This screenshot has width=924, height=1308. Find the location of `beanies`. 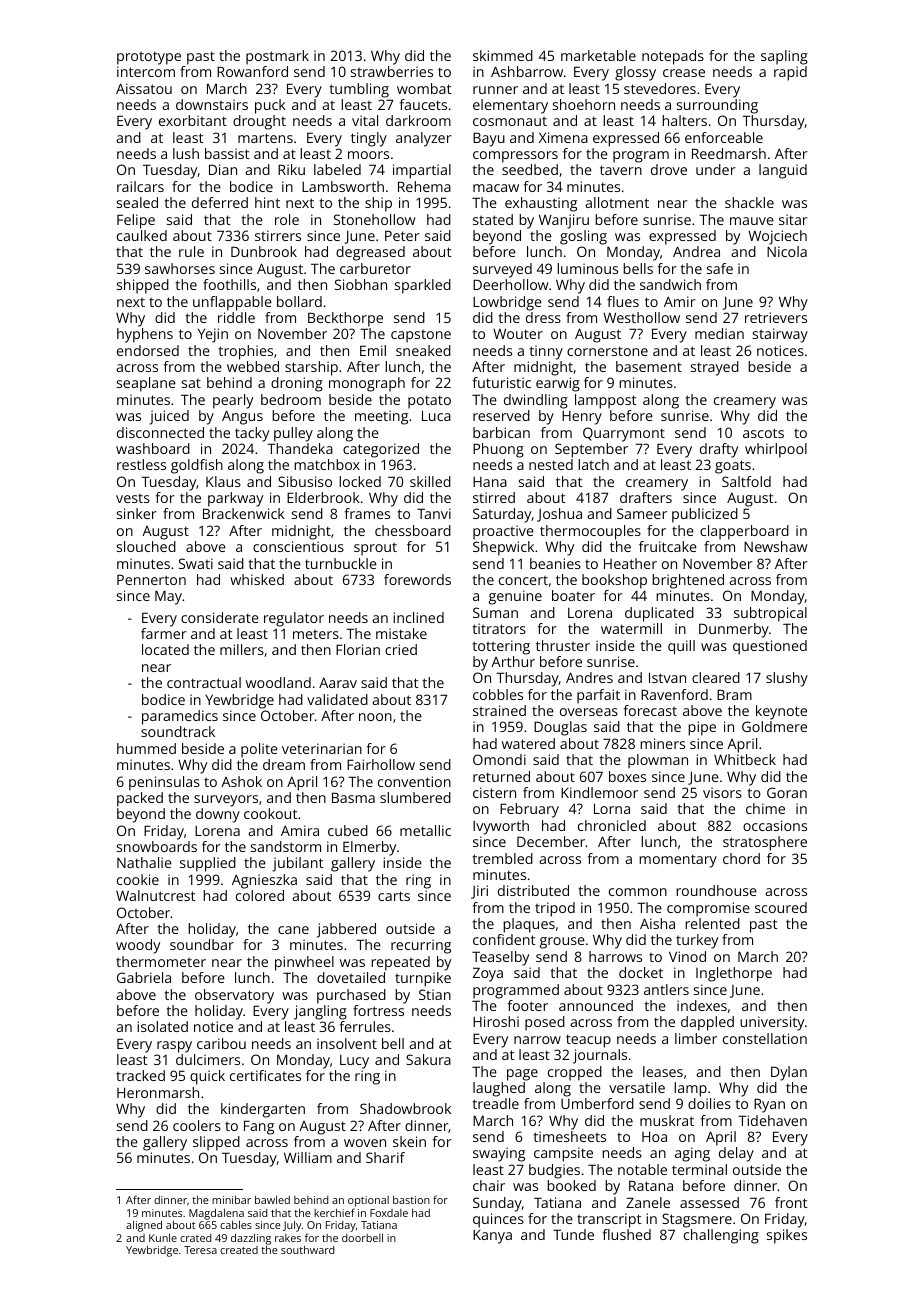

beanies is located at coordinates (555, 563).
